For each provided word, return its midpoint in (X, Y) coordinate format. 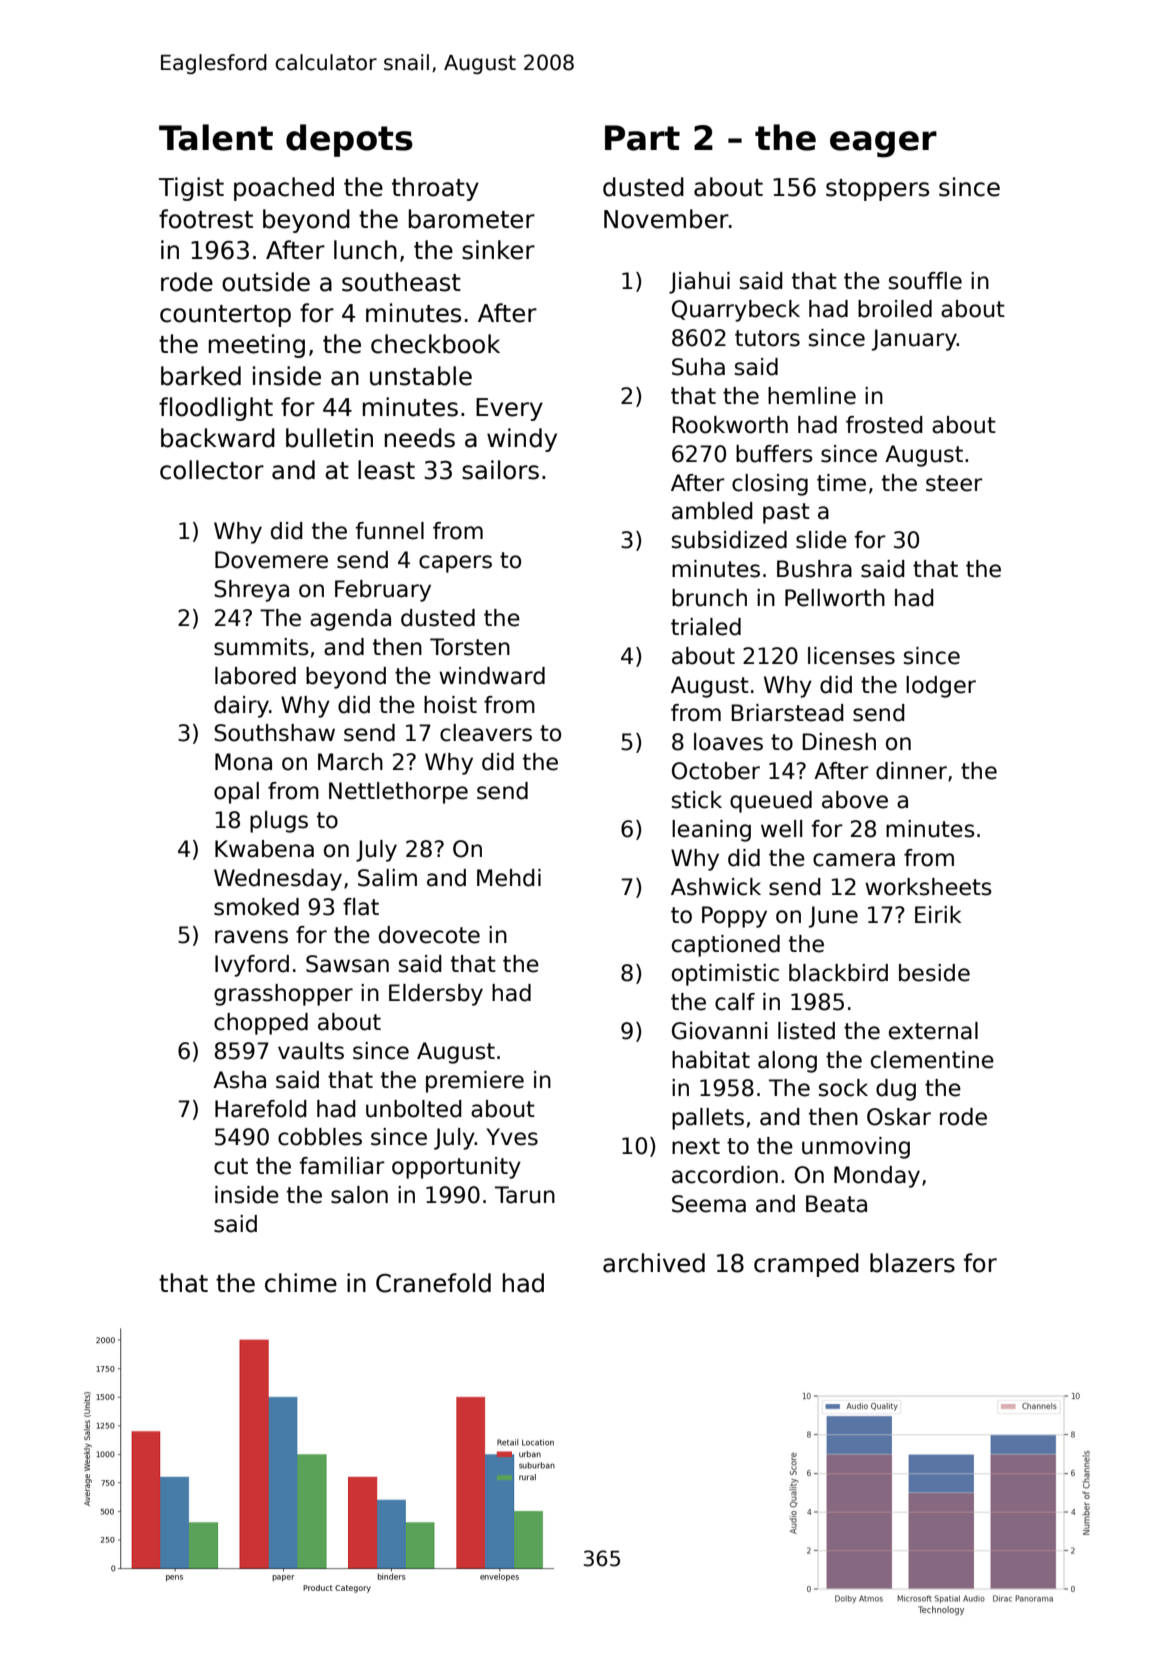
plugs (279, 822)
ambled (712, 511)
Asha (239, 1080)
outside (266, 282)
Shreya (251, 591)
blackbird (838, 973)
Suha (698, 367)
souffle (925, 281)
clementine (932, 1060)
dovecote (429, 935)
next (696, 1146)
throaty (435, 189)
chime (301, 1283)
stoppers (877, 190)
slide (821, 540)
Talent (216, 137)
